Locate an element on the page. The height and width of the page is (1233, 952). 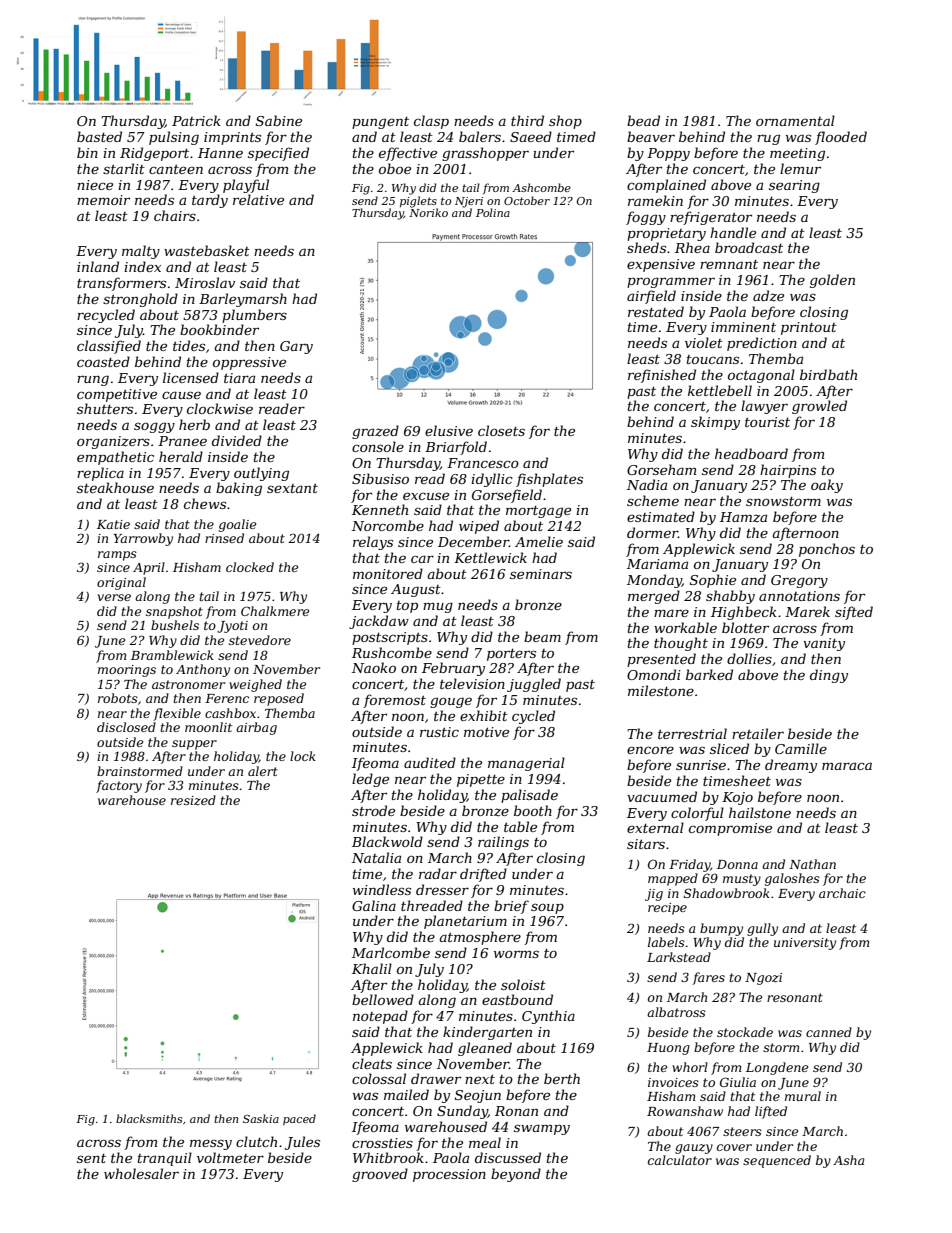
factory is located at coordinates (119, 786).
